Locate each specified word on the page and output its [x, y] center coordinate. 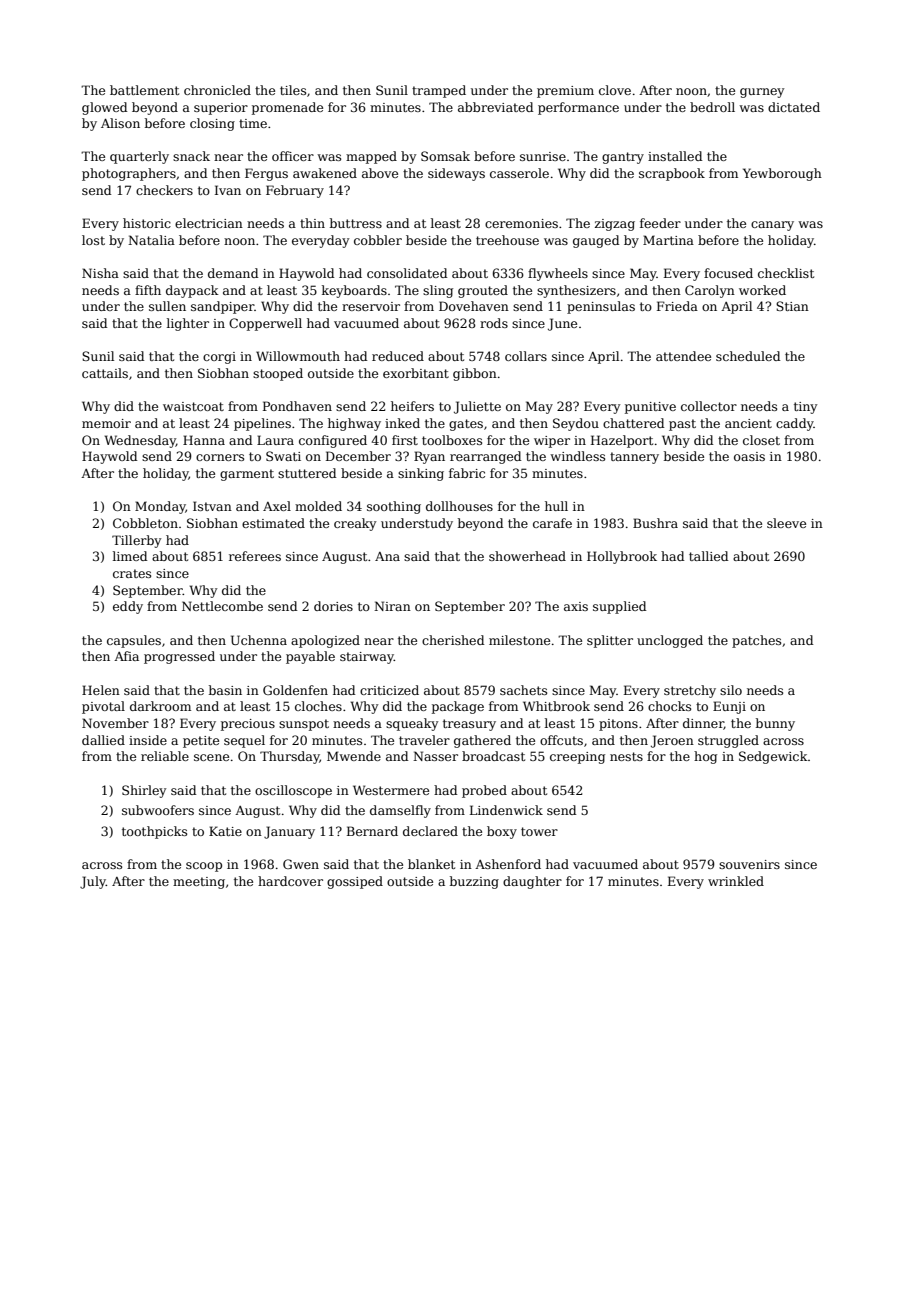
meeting [199, 883]
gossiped [355, 882]
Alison [120, 123]
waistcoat [193, 406]
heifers [412, 406]
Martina [668, 240]
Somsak [445, 156]
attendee [683, 356]
